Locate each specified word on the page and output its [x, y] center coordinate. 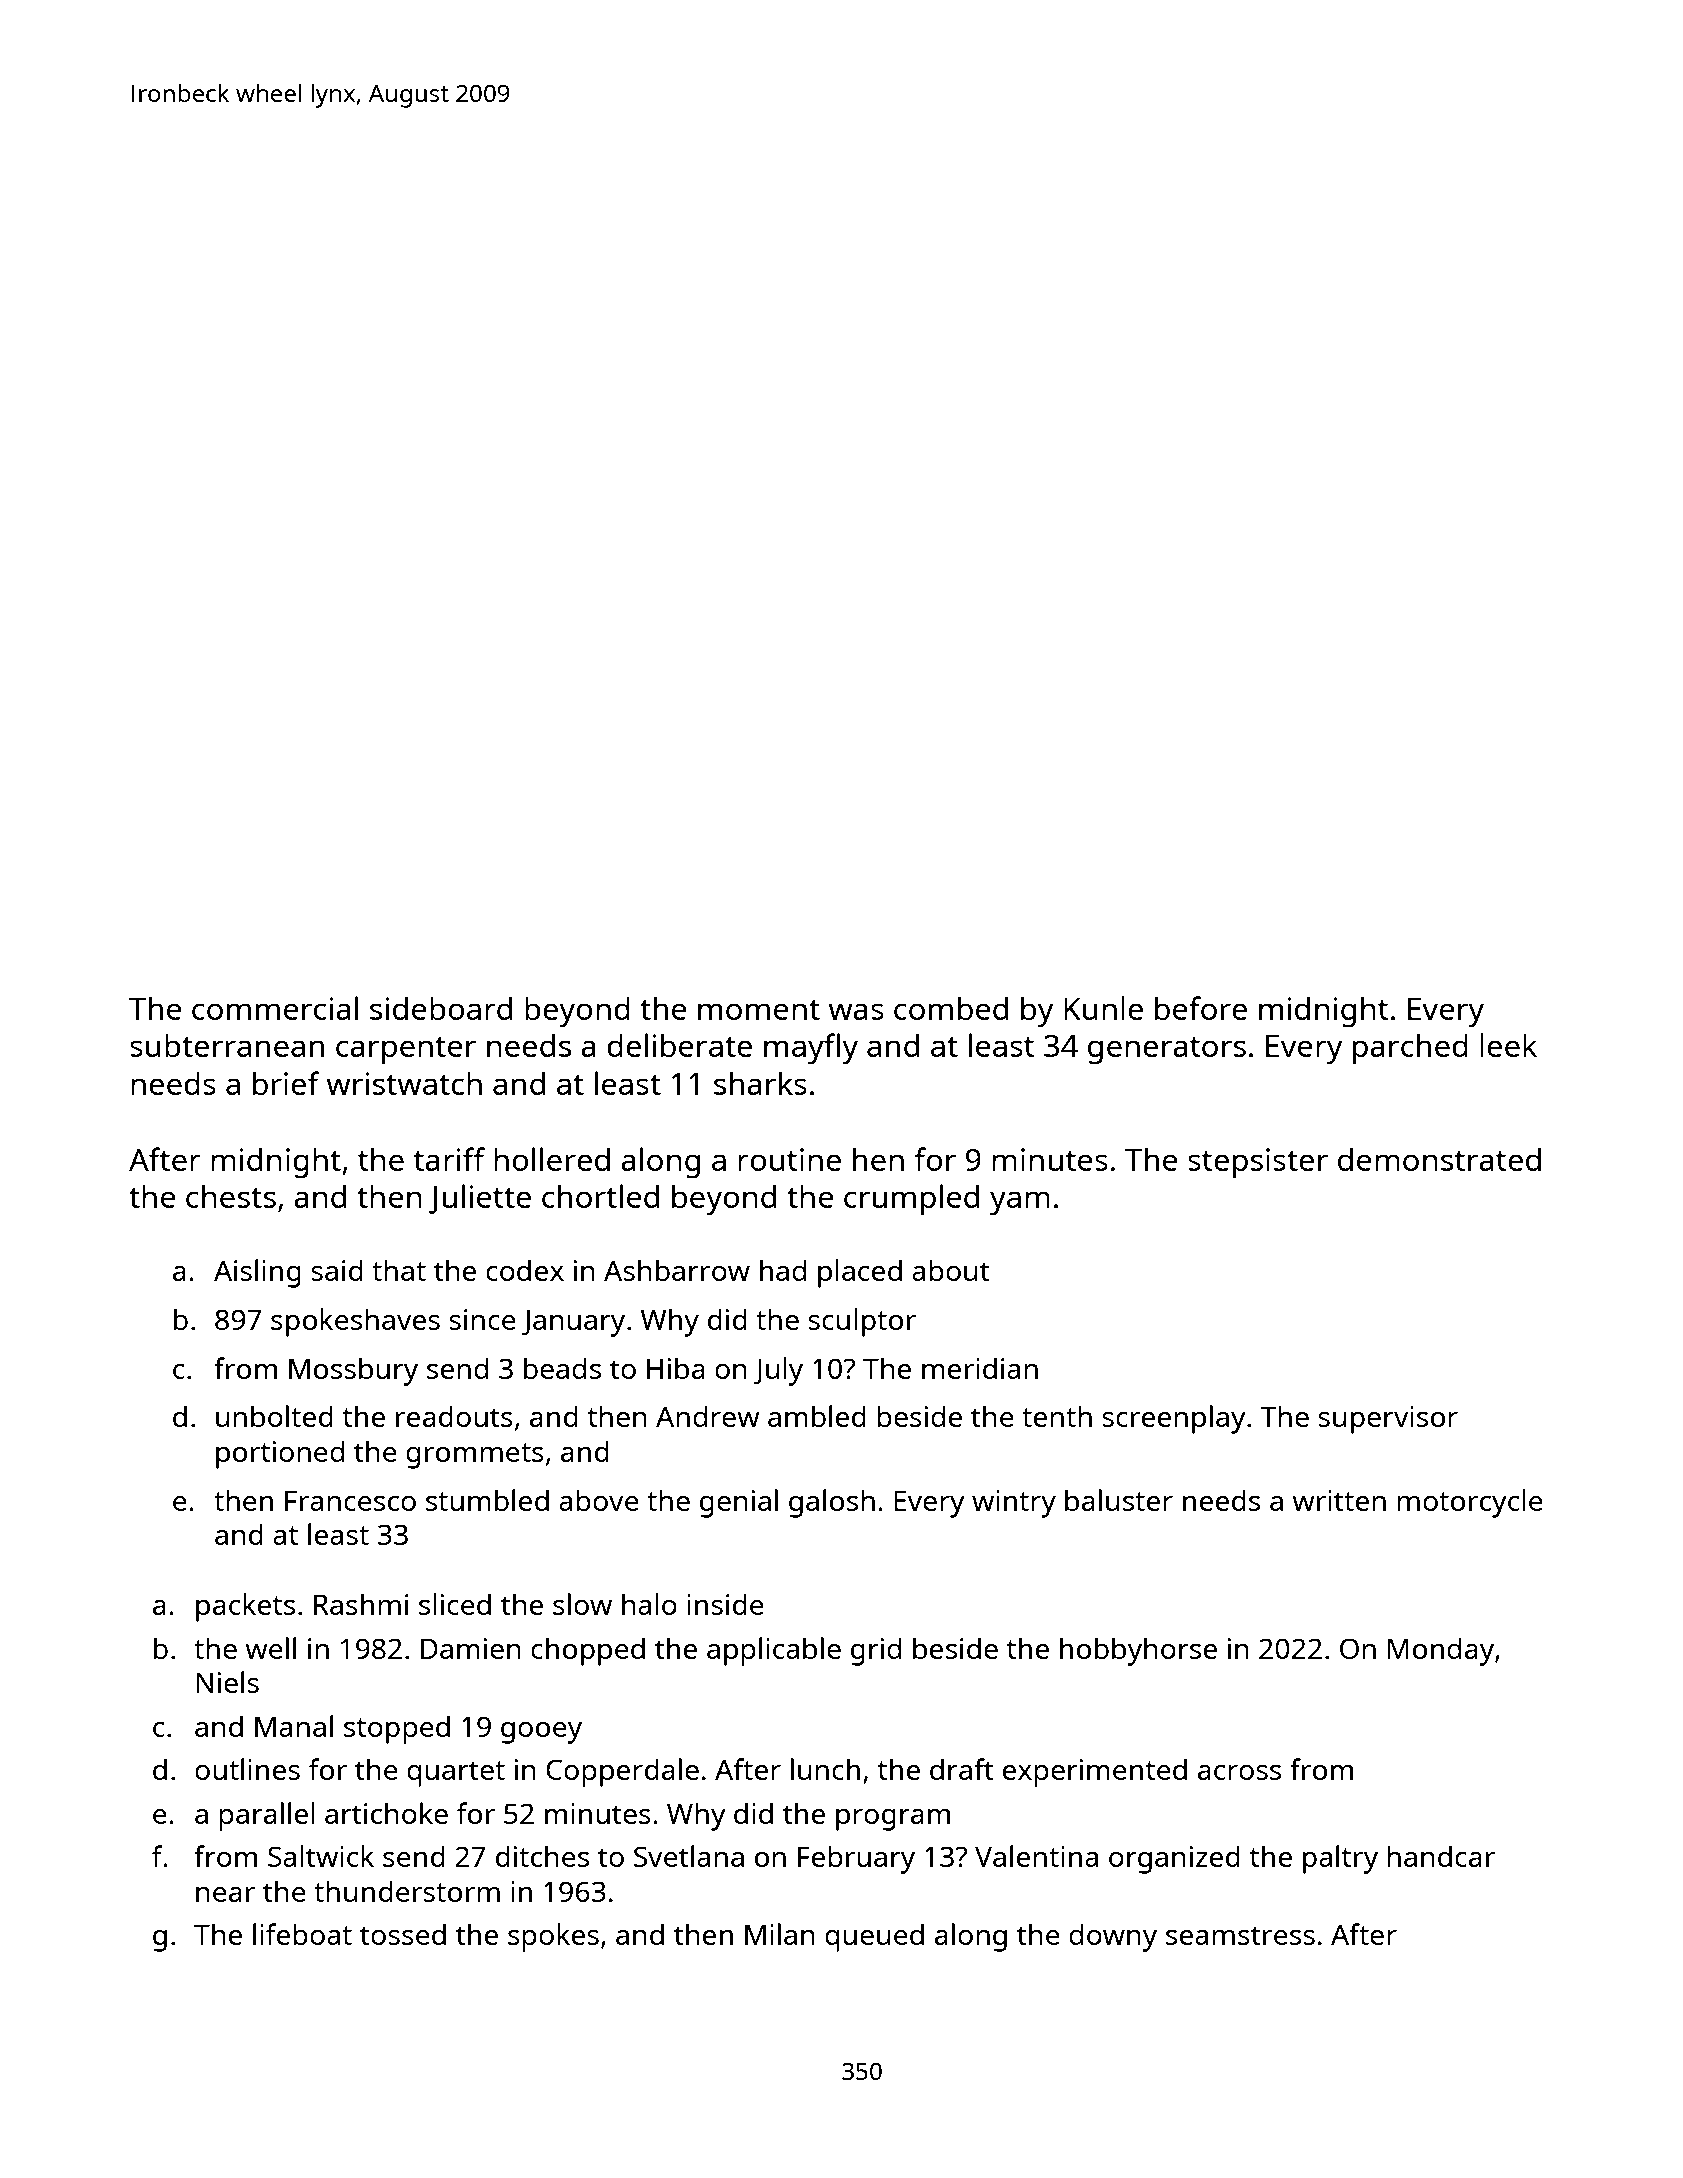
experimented [1095, 1772]
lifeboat [302, 1934]
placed [860, 1273]
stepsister [1258, 1163]
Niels [227, 1682]
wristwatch [404, 1083]
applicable [774, 1651]
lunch [825, 1769]
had [783, 1270]
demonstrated [1439, 1159]
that [399, 1270]
